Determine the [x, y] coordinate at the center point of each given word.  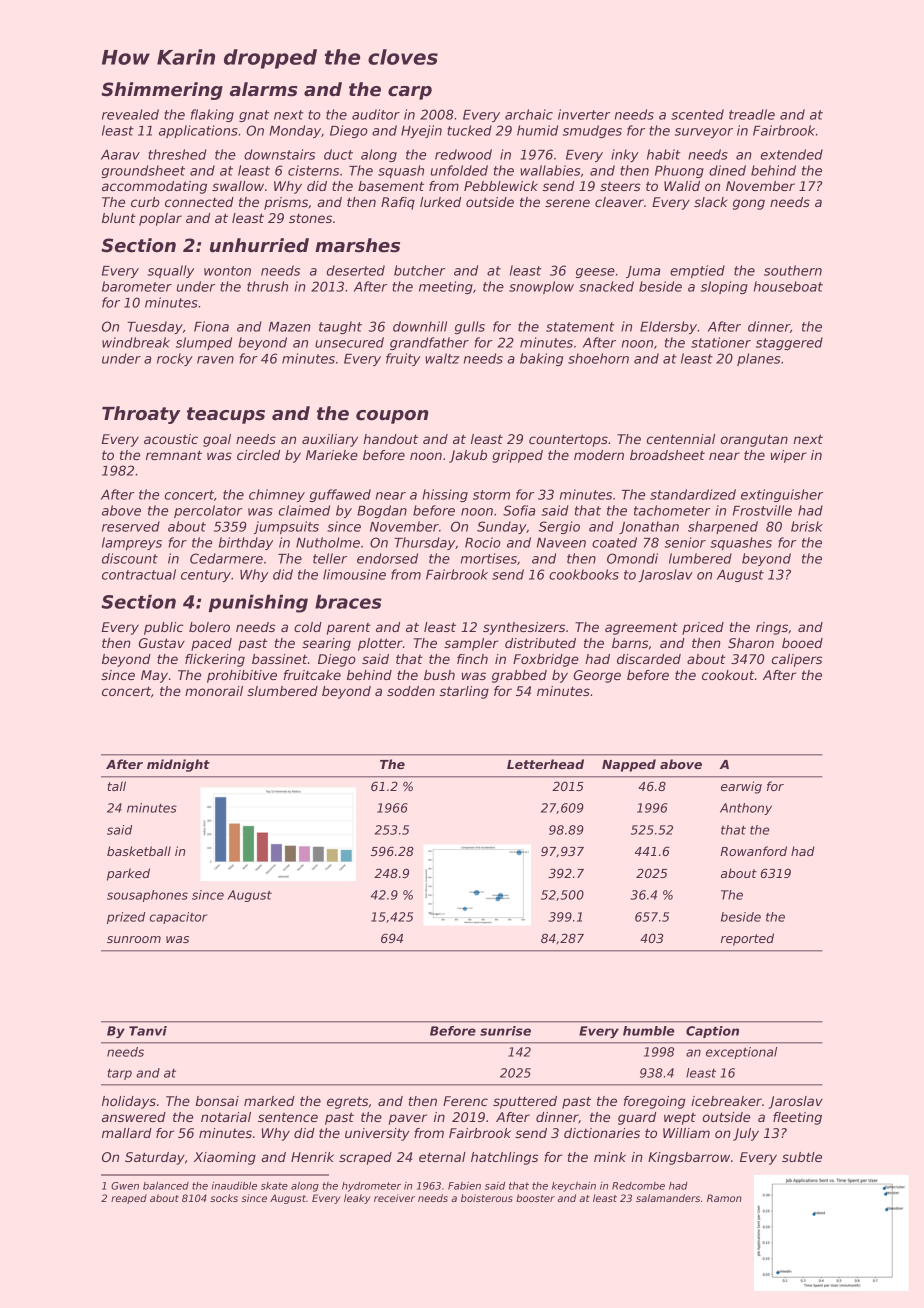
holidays [129, 1102]
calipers [797, 660]
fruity [403, 359]
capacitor [178, 918]
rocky [175, 359]
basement [391, 186]
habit [664, 154]
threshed [177, 154]
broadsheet [667, 455]
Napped [629, 765]
